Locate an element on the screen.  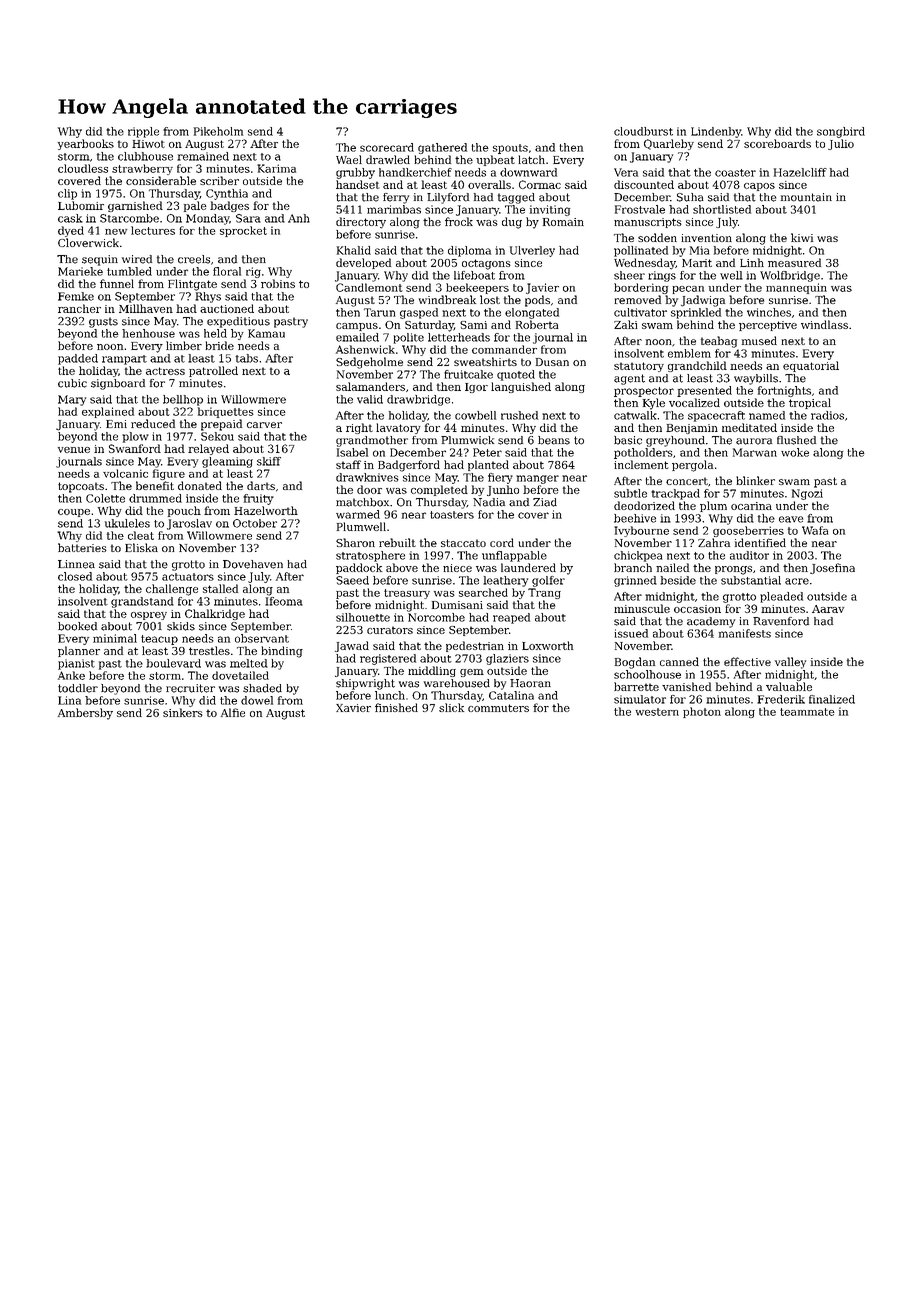
actress is located at coordinates (165, 371).
